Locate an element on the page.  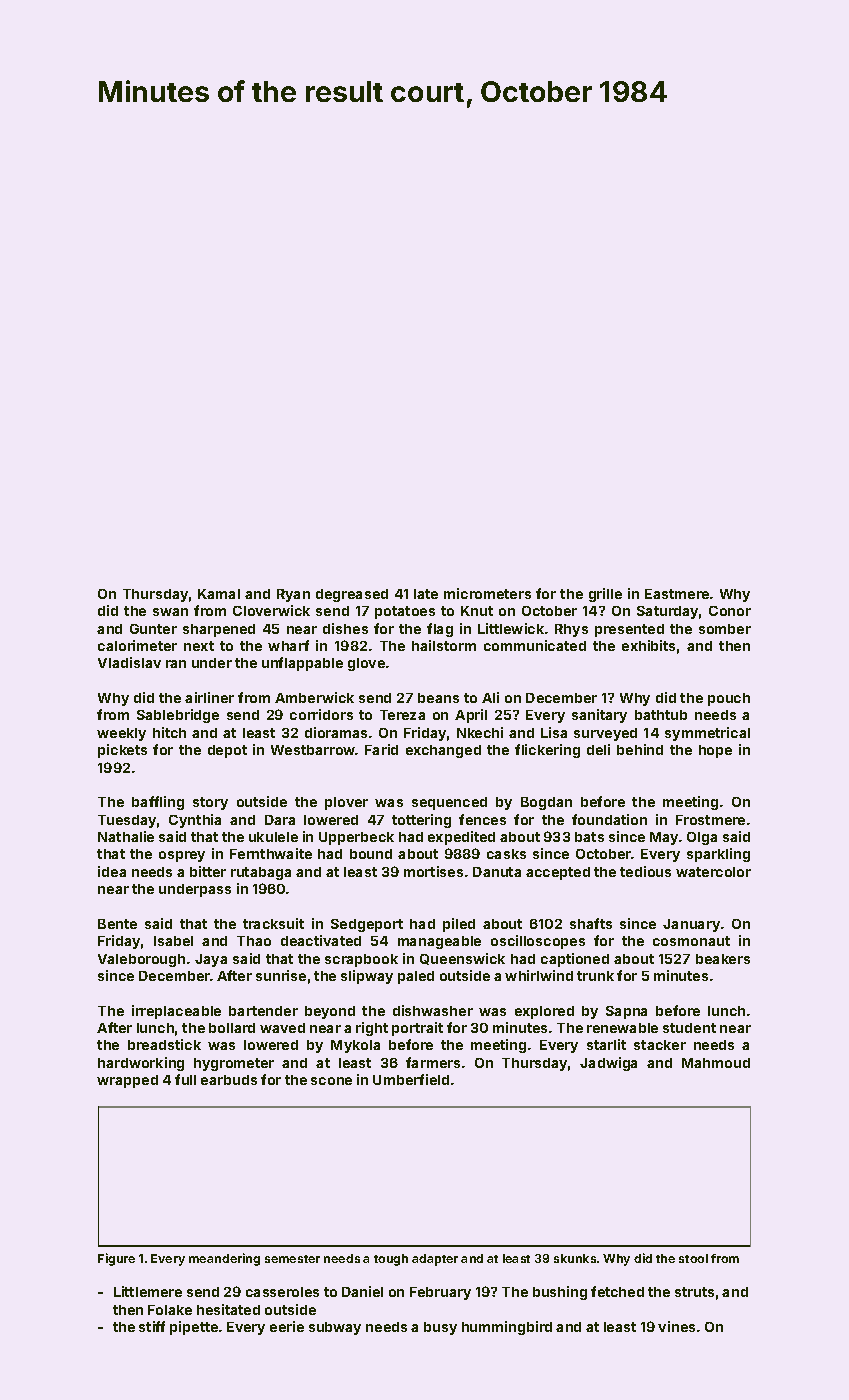
stool is located at coordinates (693, 1258).
